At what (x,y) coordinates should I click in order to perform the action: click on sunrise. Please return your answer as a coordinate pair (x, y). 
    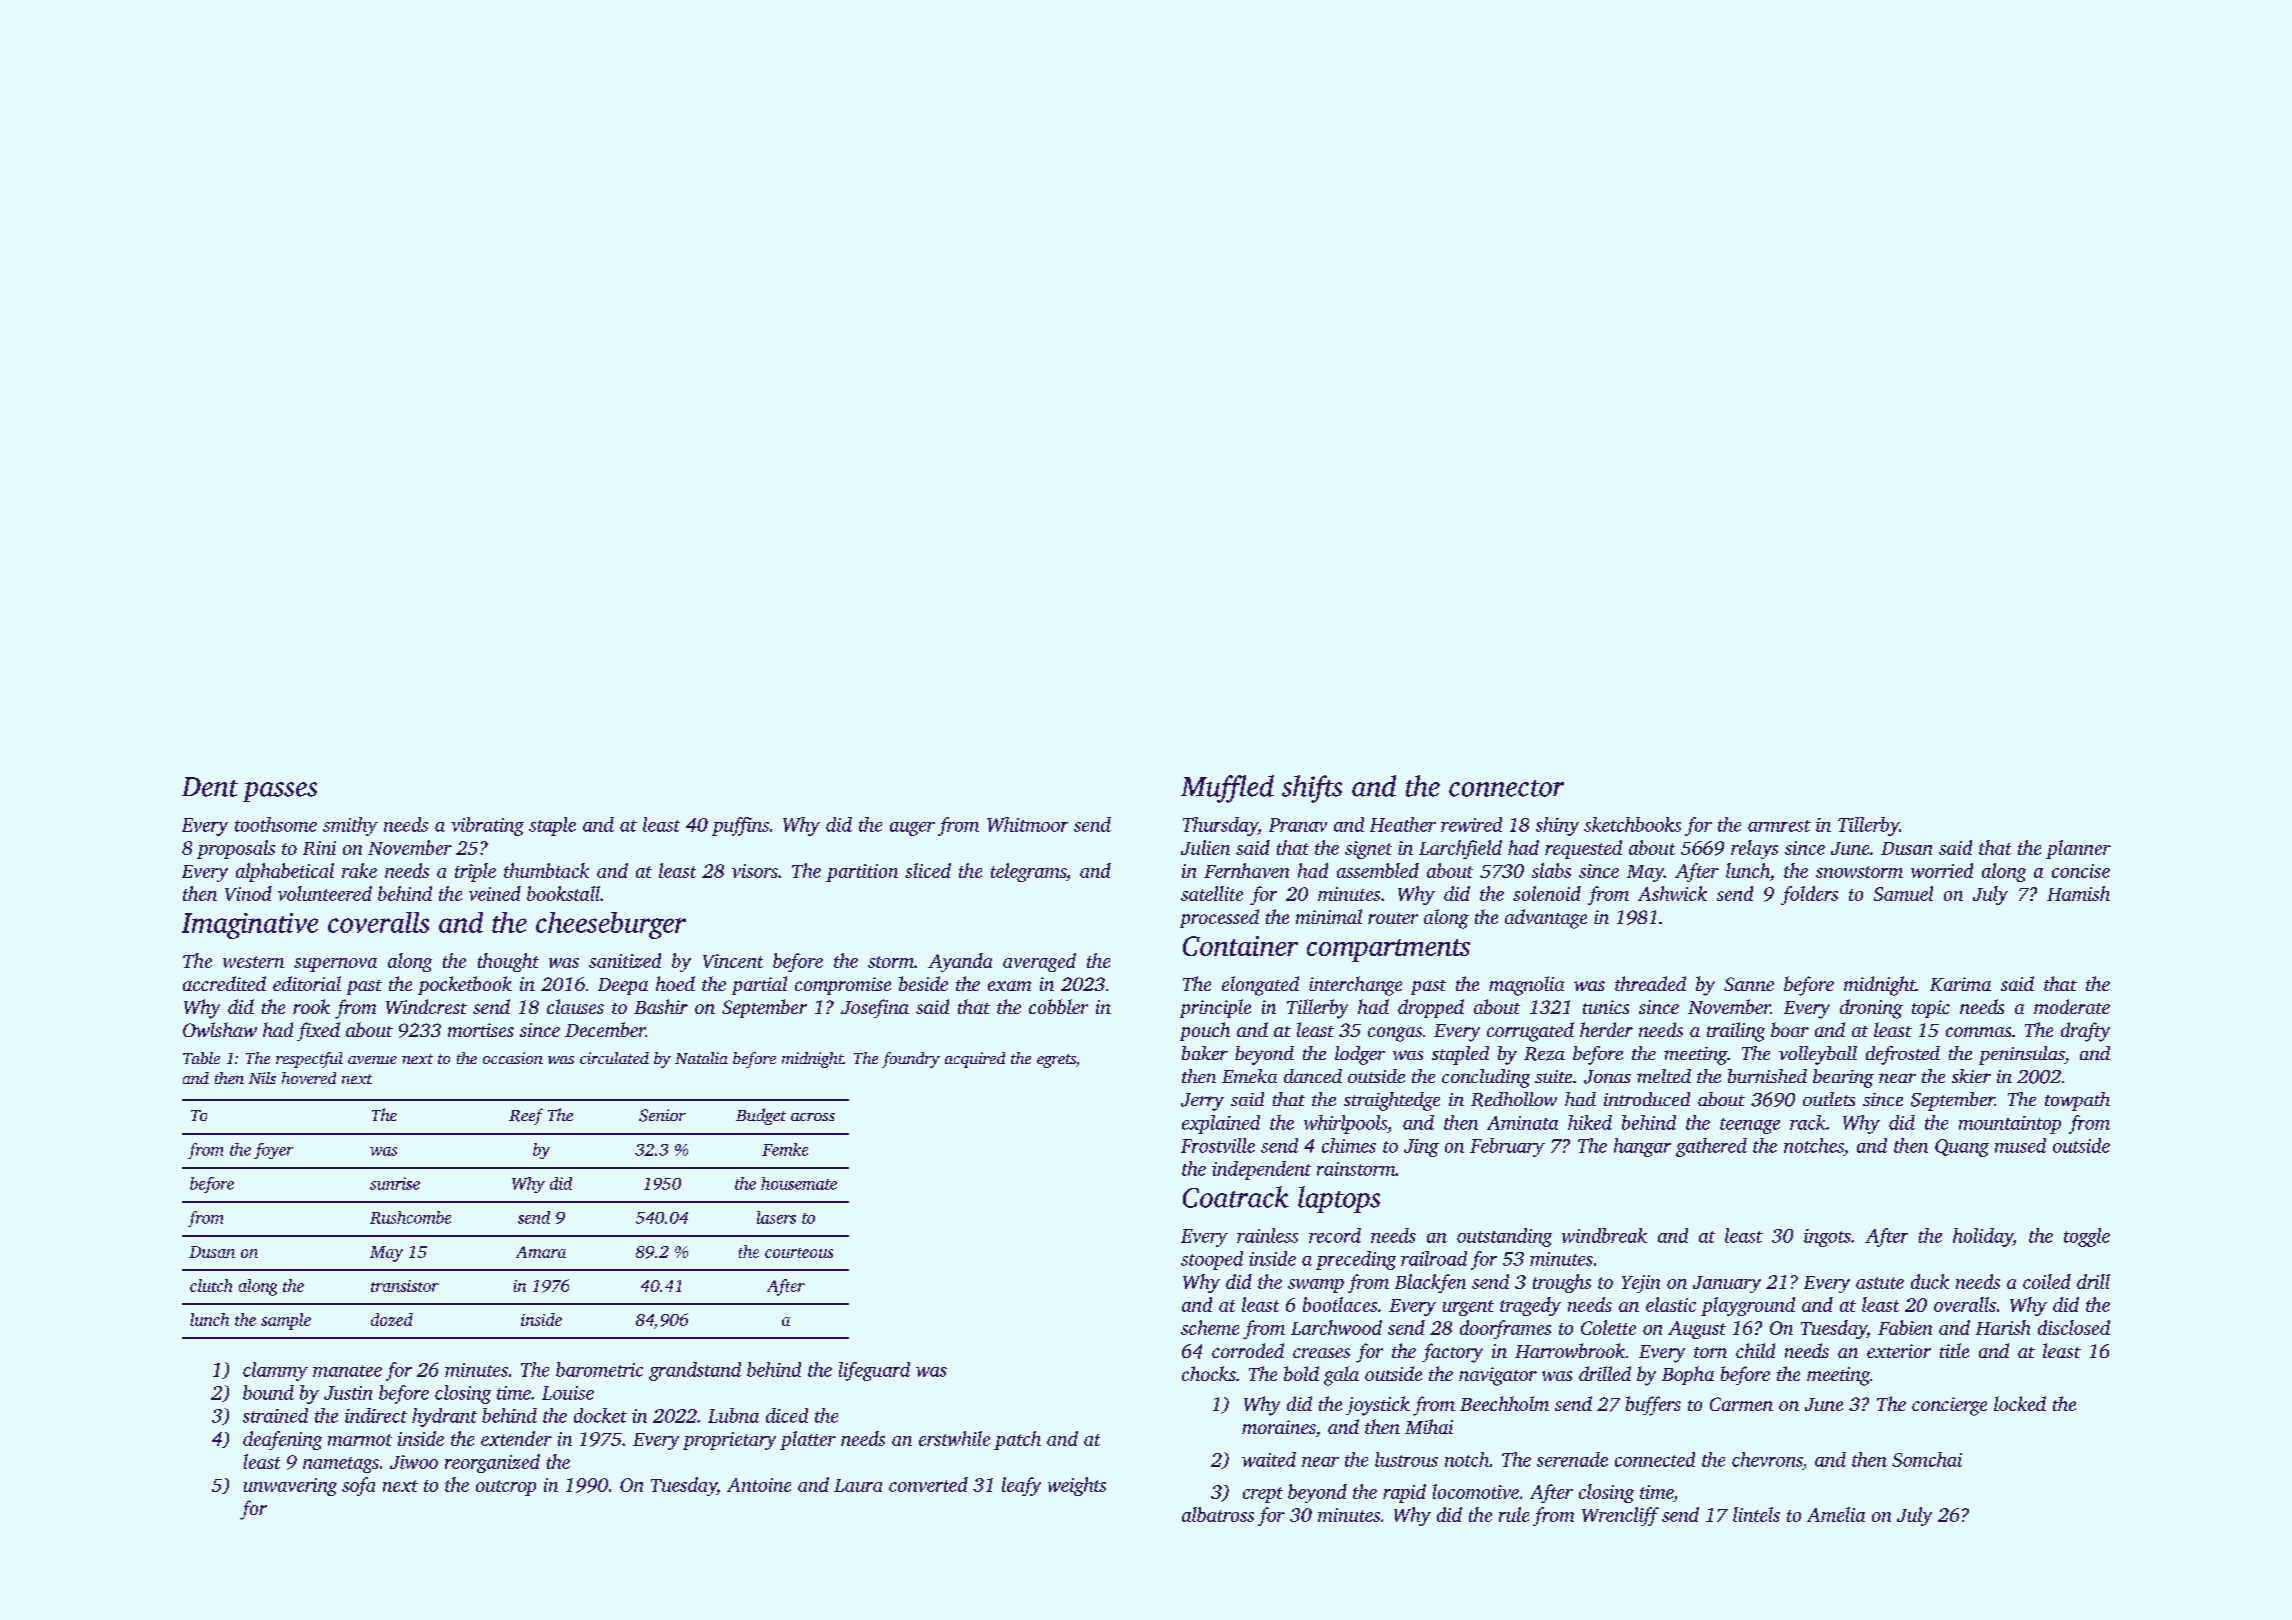
    Looking at the image, I should click on (395, 1183).
